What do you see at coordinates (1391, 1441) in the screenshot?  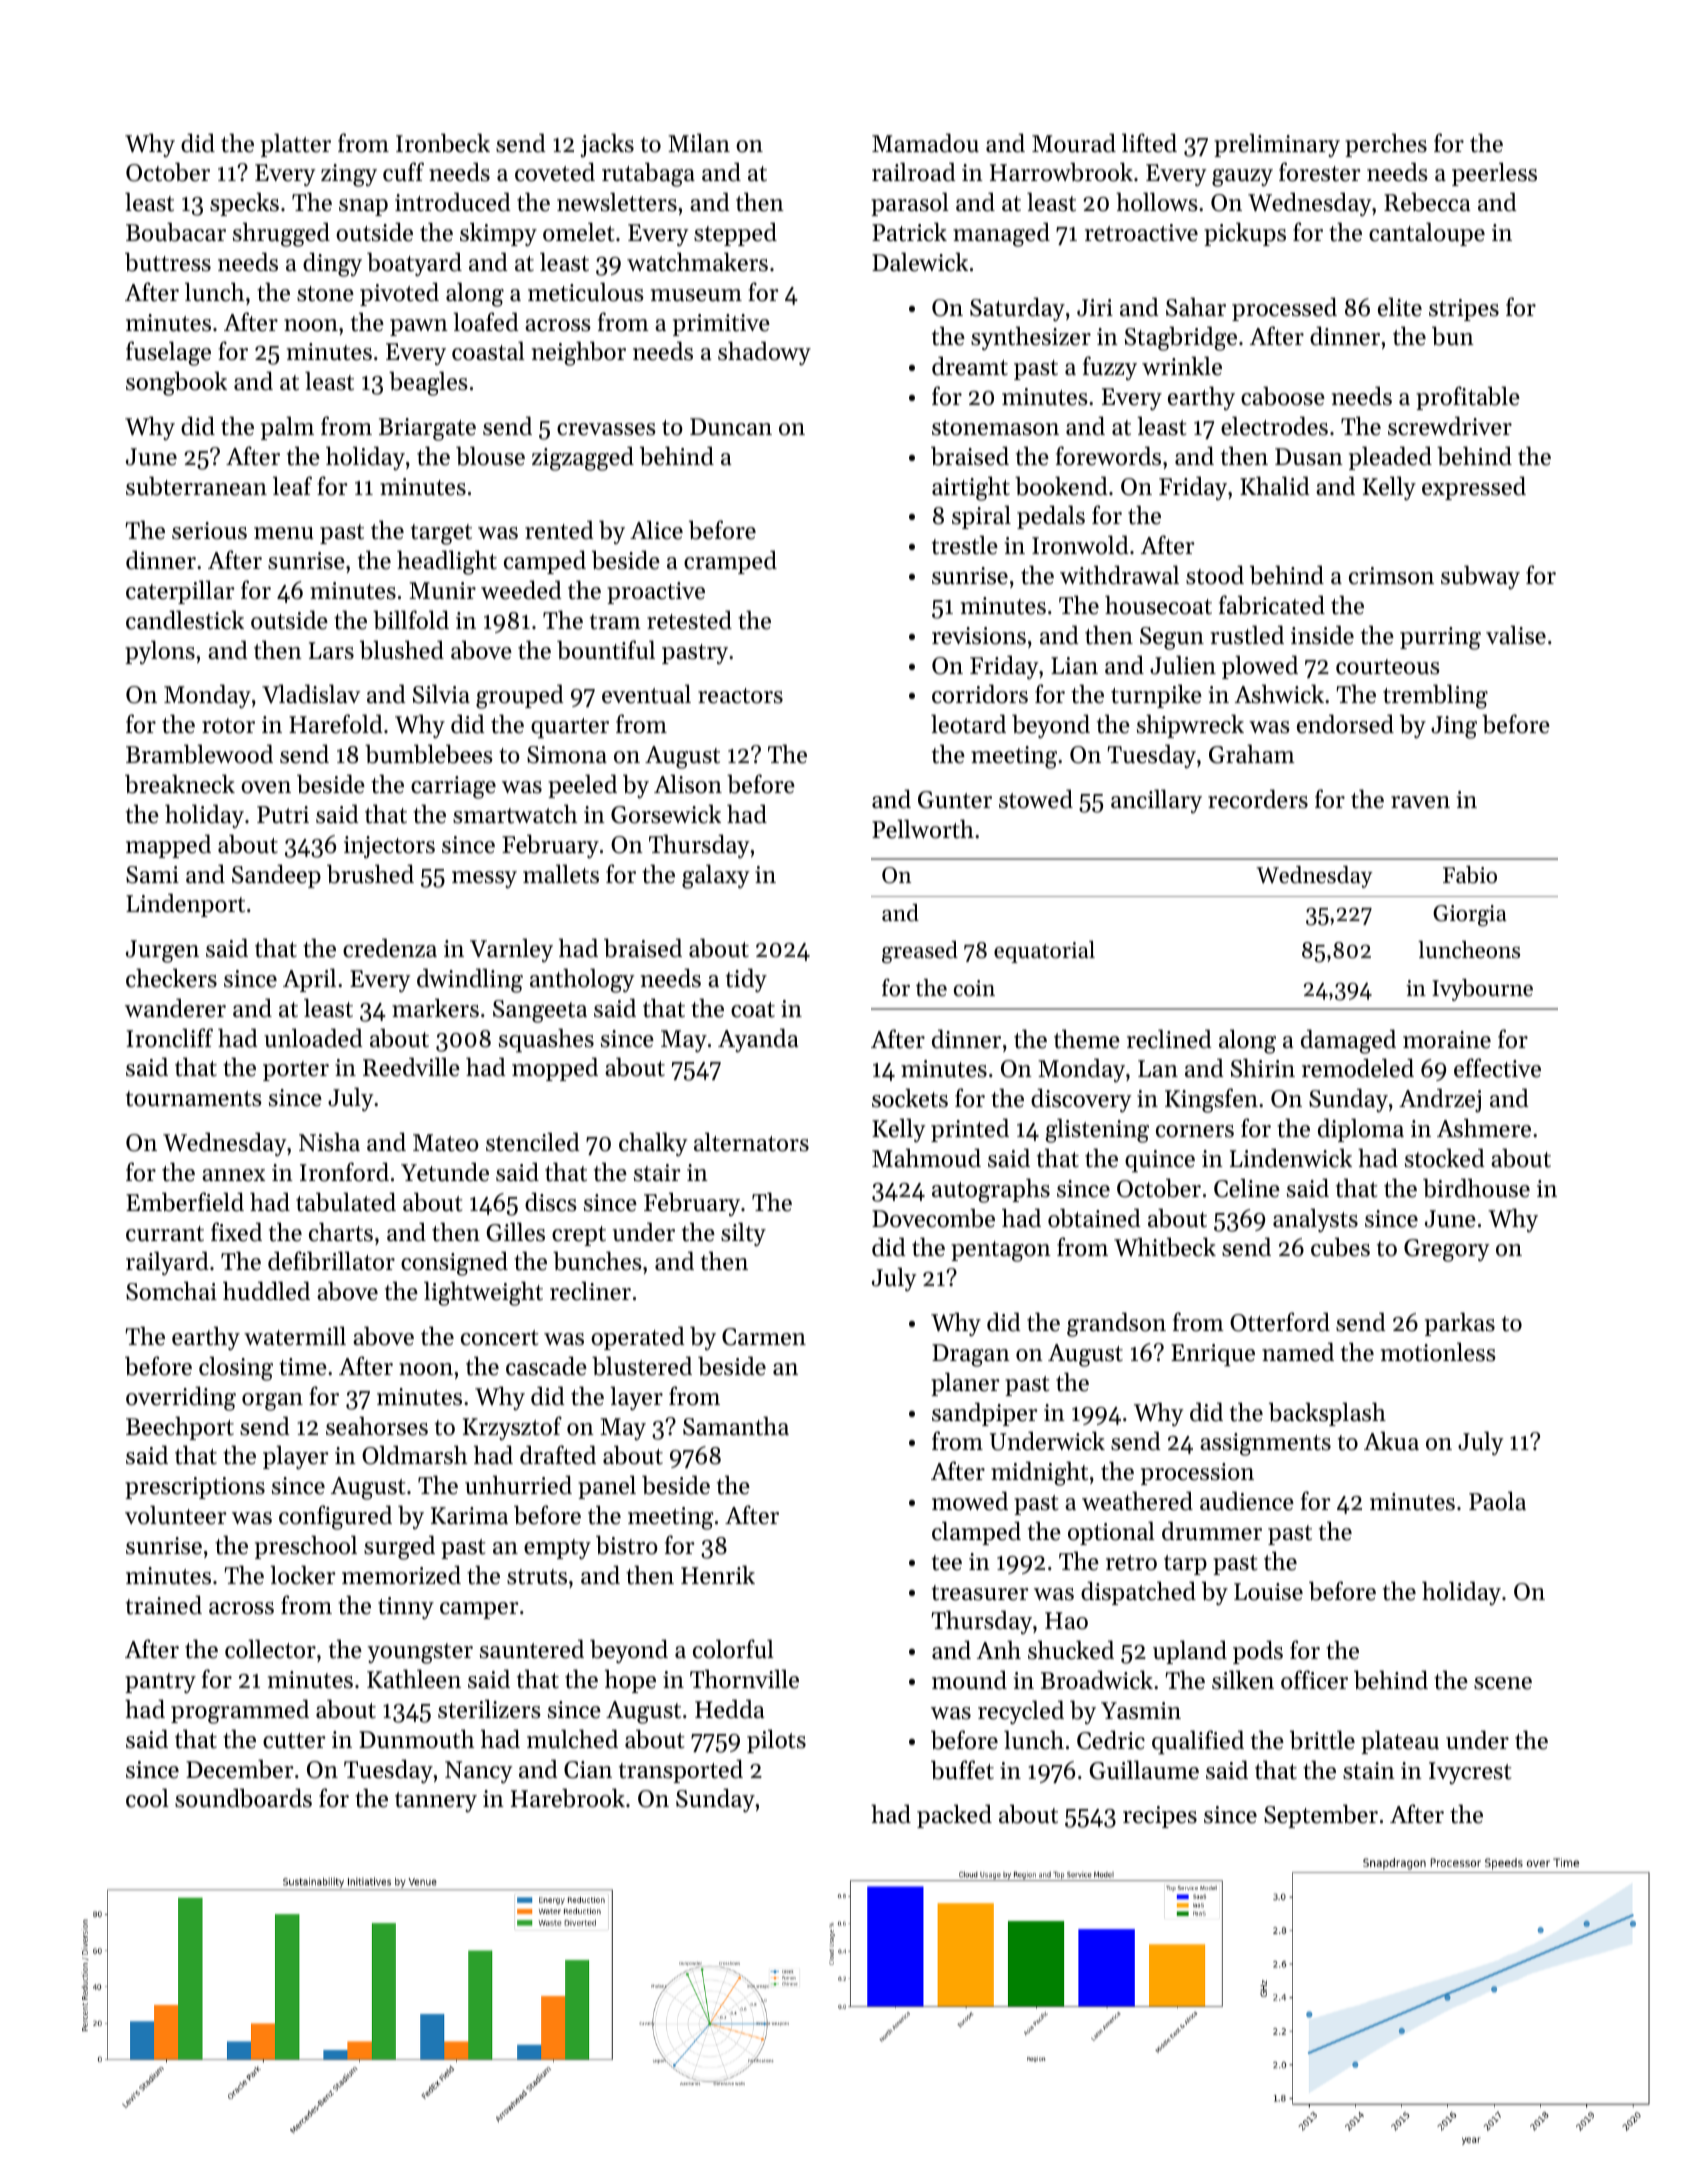 I see `Akua` at bounding box center [1391, 1441].
